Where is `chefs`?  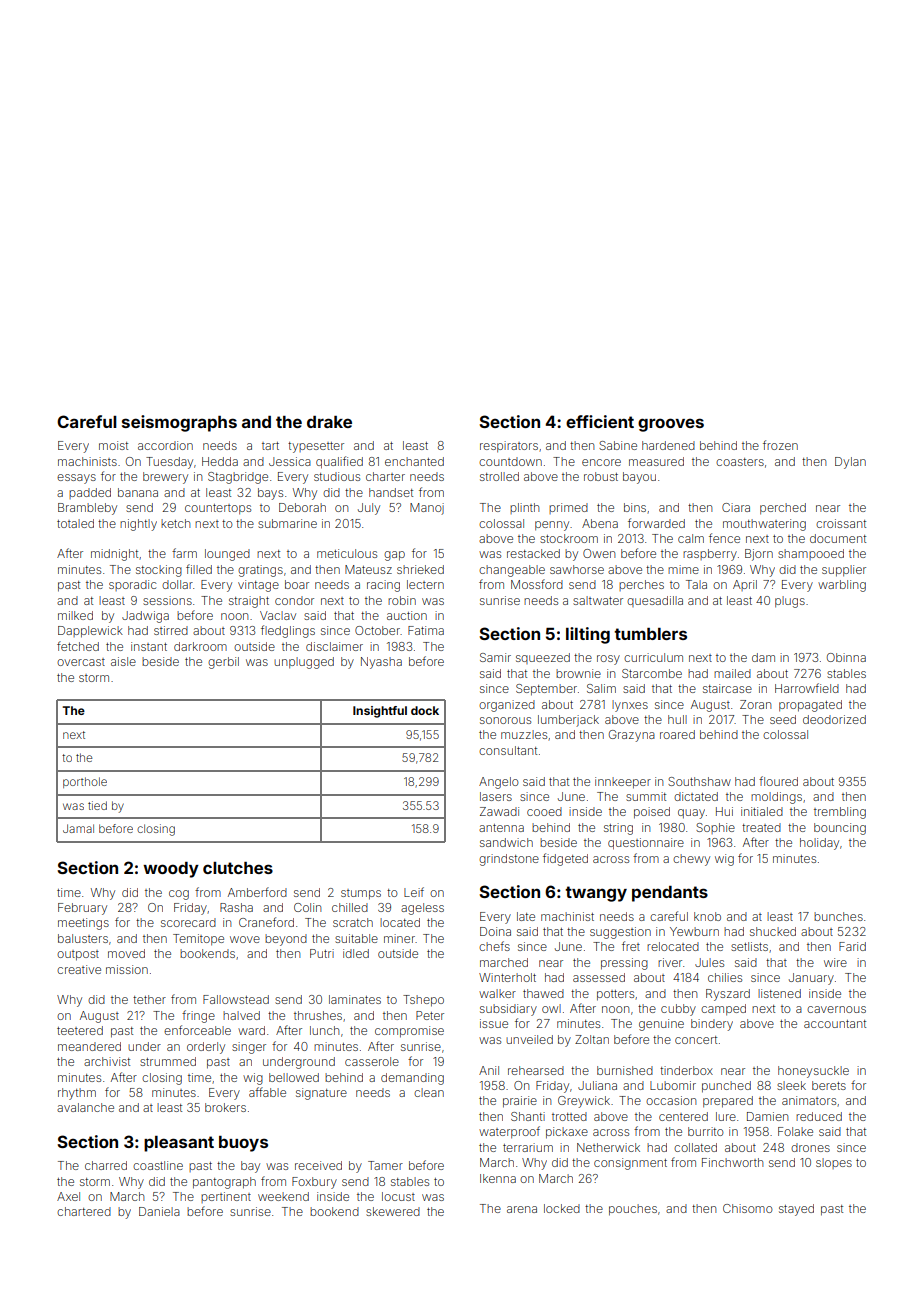
chefs is located at coordinates (494, 946).
